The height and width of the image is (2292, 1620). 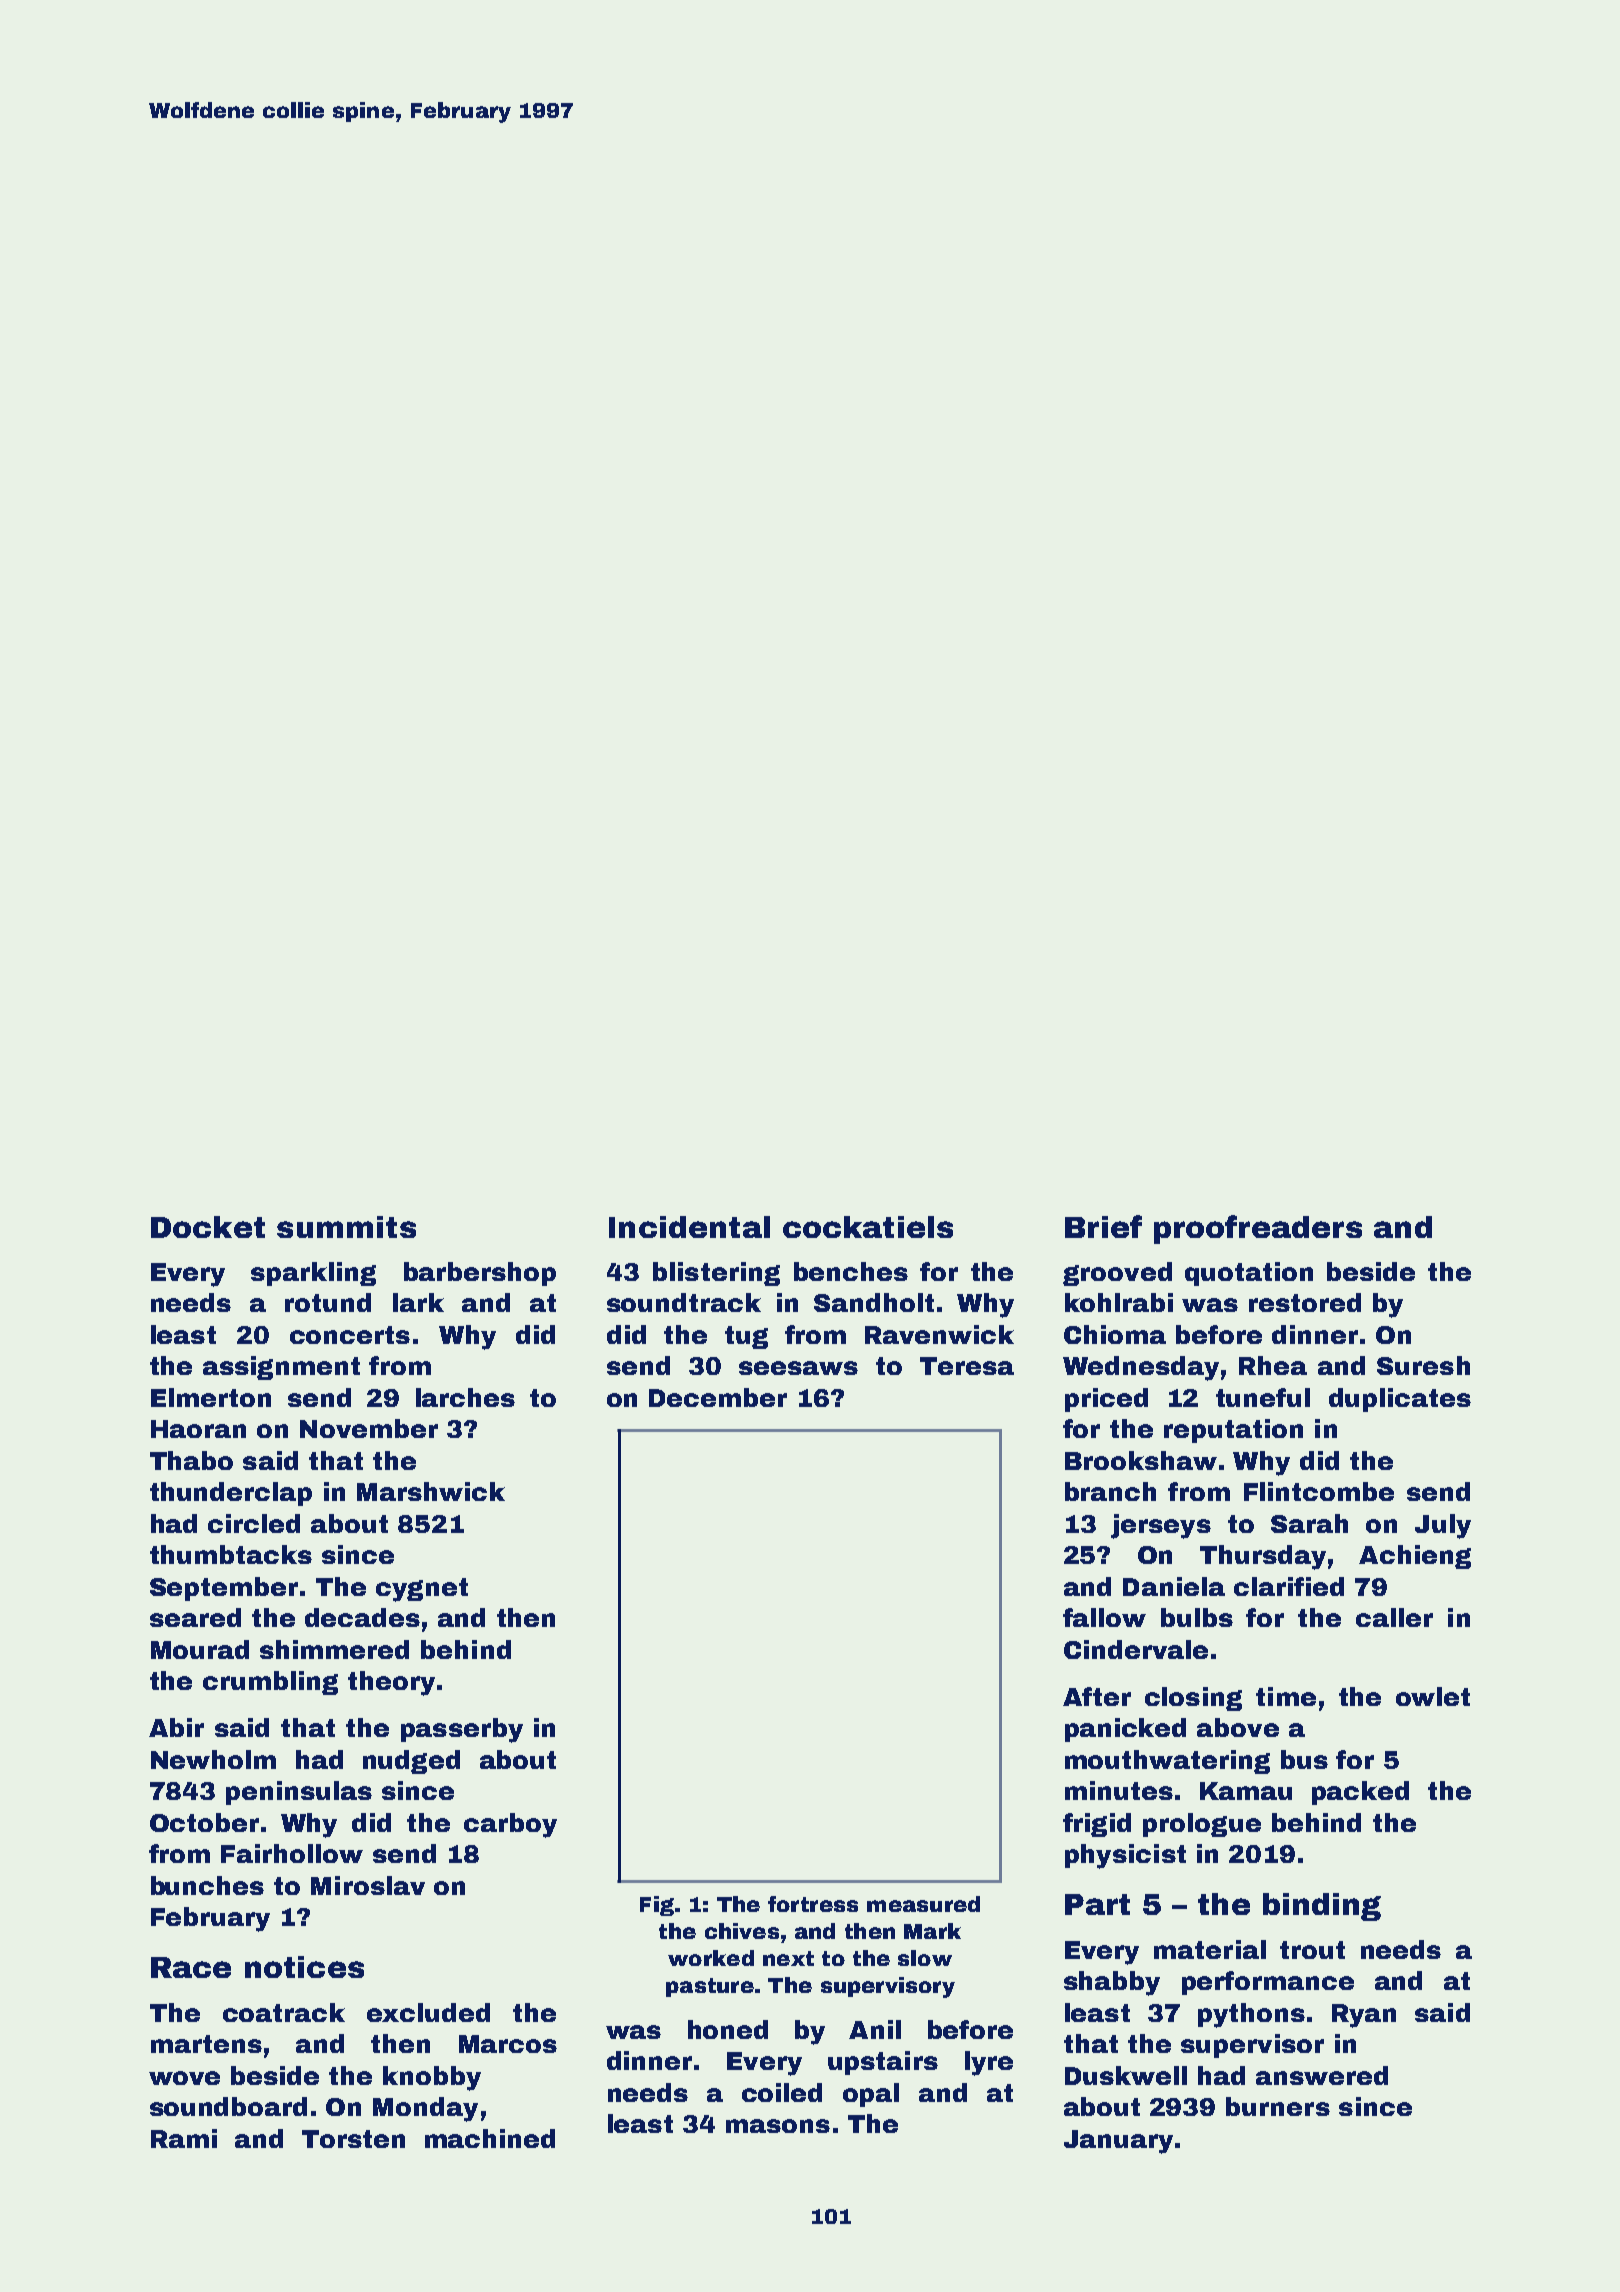 What do you see at coordinates (1110, 1491) in the image?
I see `branch` at bounding box center [1110, 1491].
